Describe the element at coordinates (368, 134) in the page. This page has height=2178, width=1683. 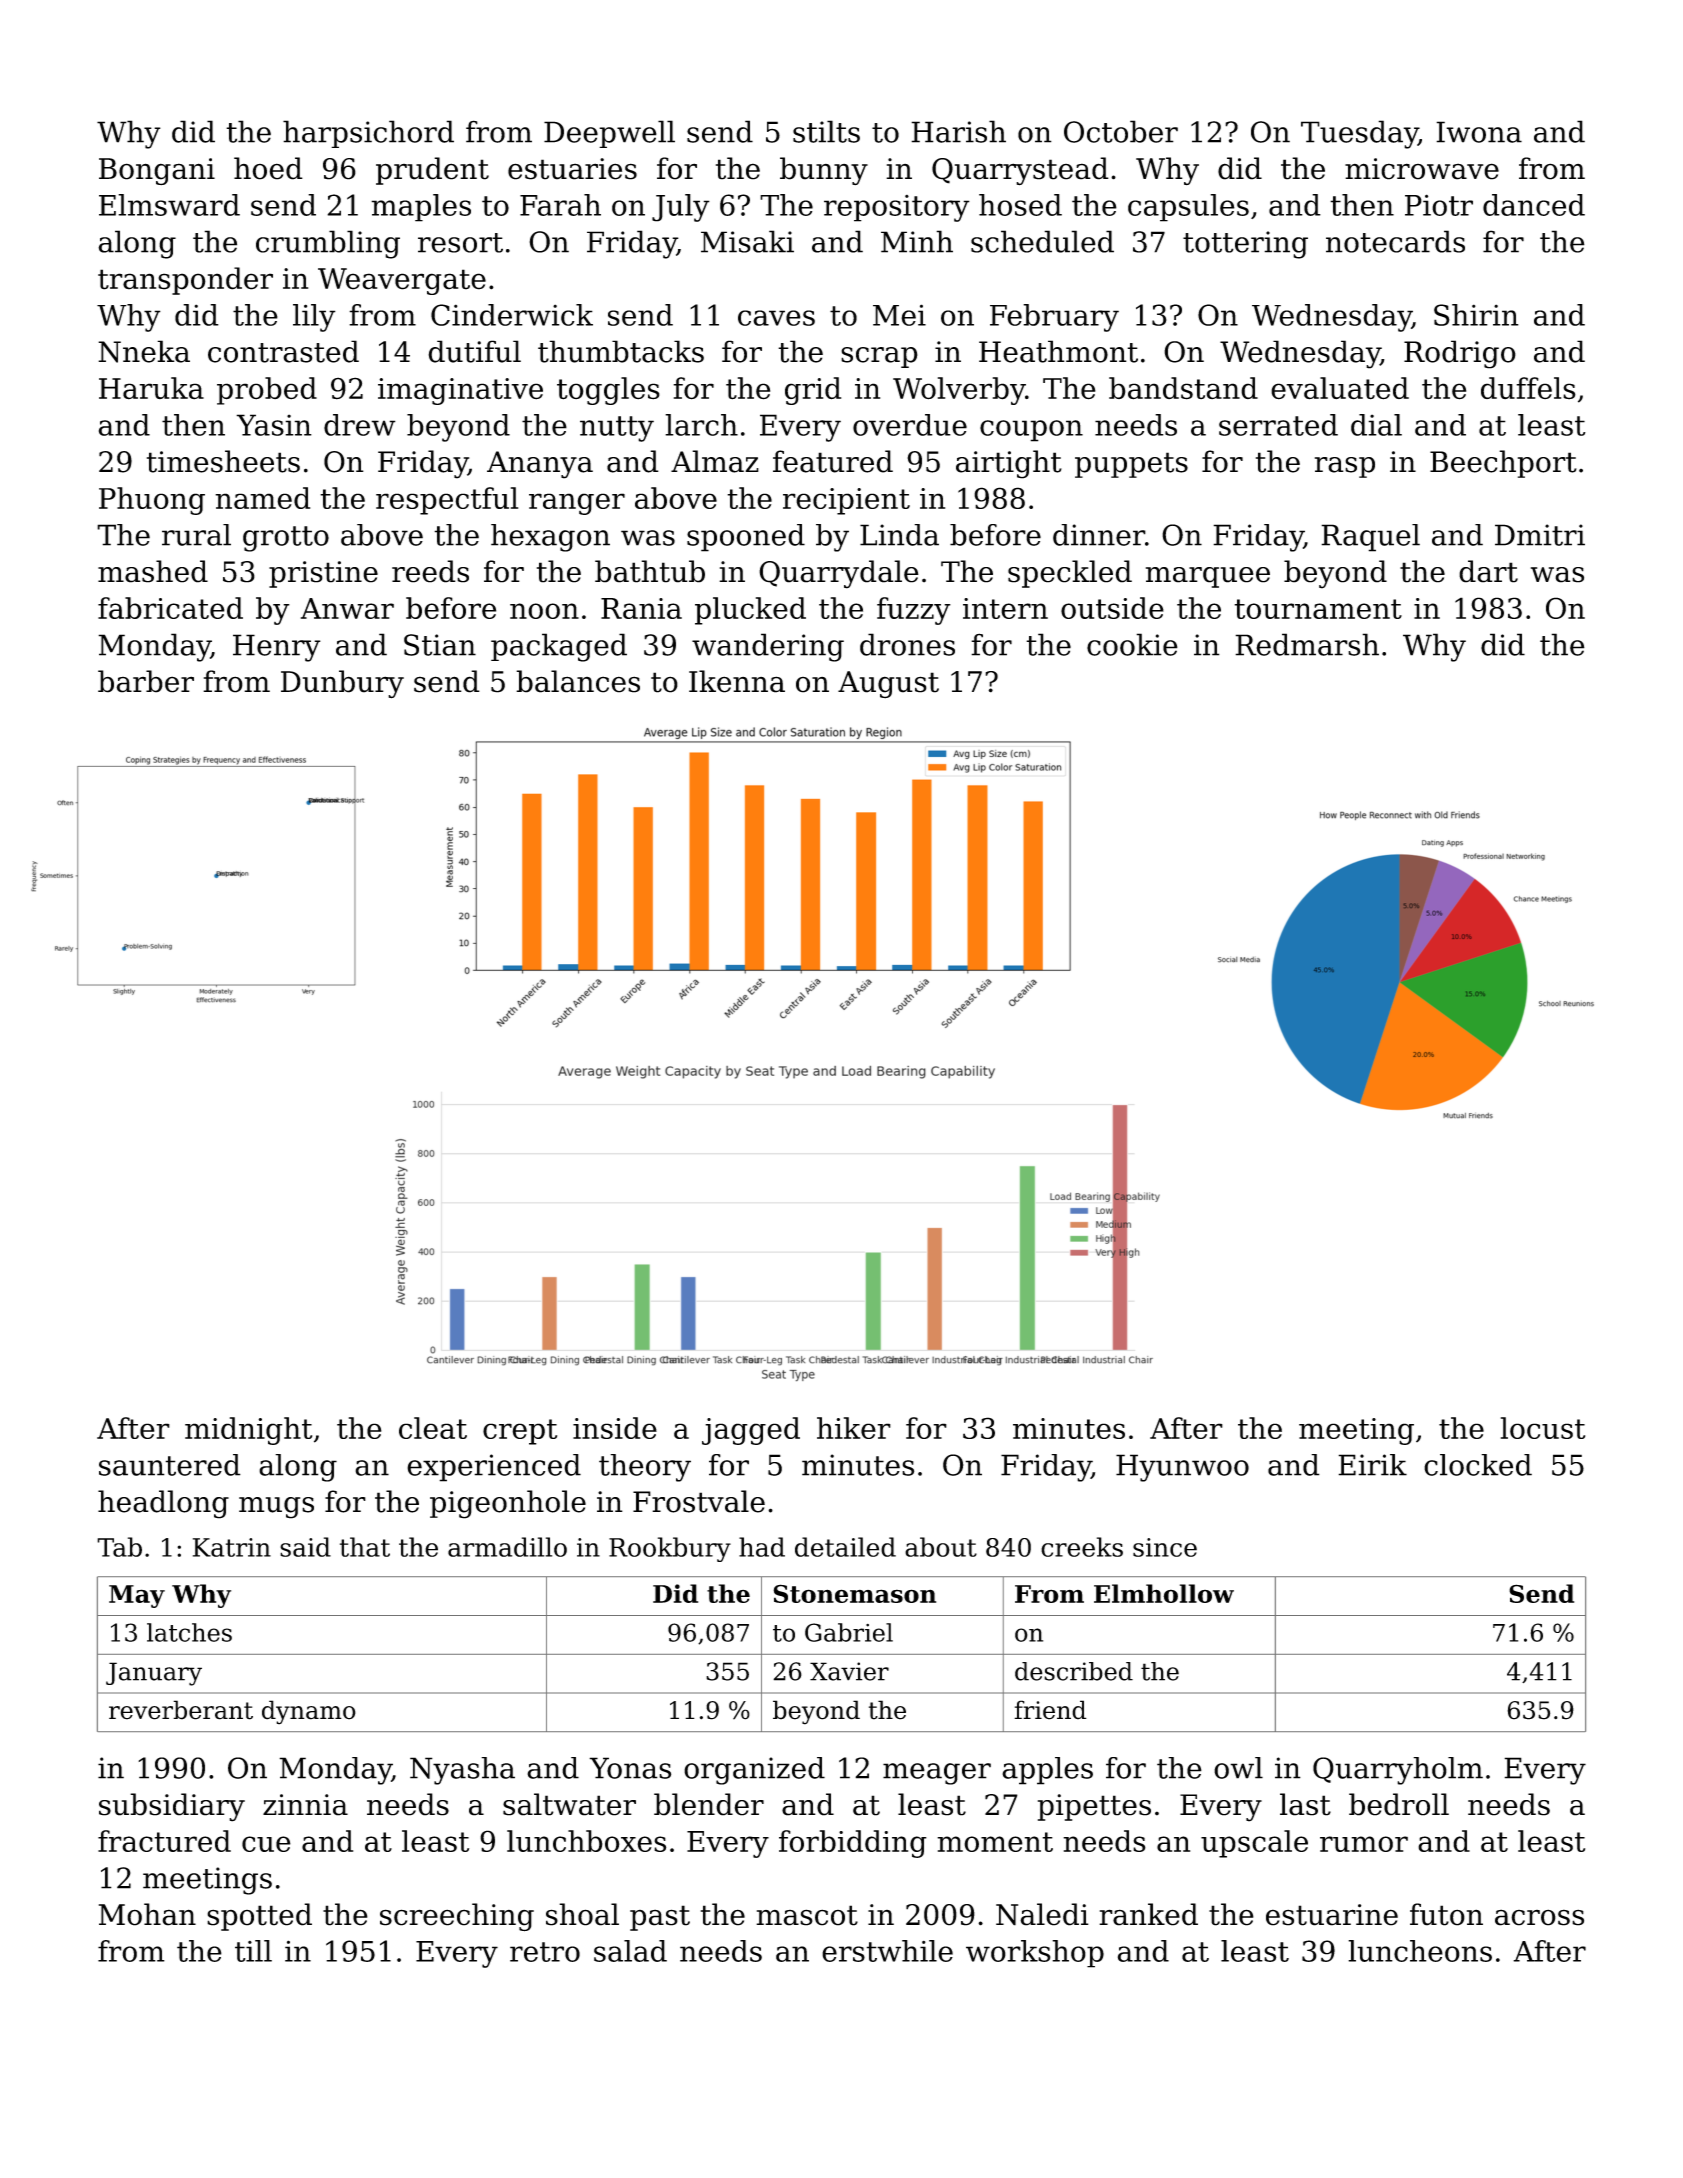
I see `harpsichord` at that location.
